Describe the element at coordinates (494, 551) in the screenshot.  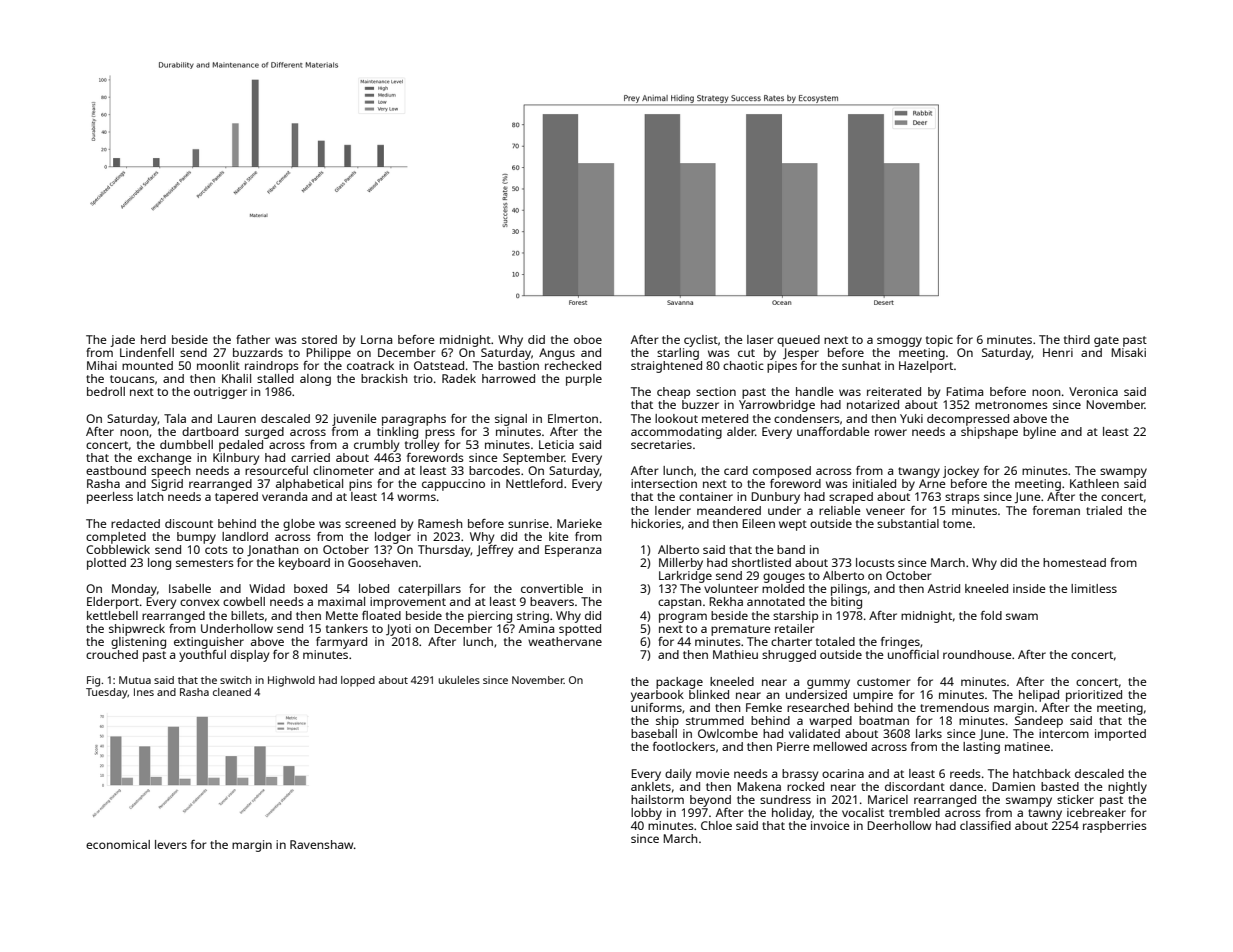
I see `Jeffrey` at that location.
